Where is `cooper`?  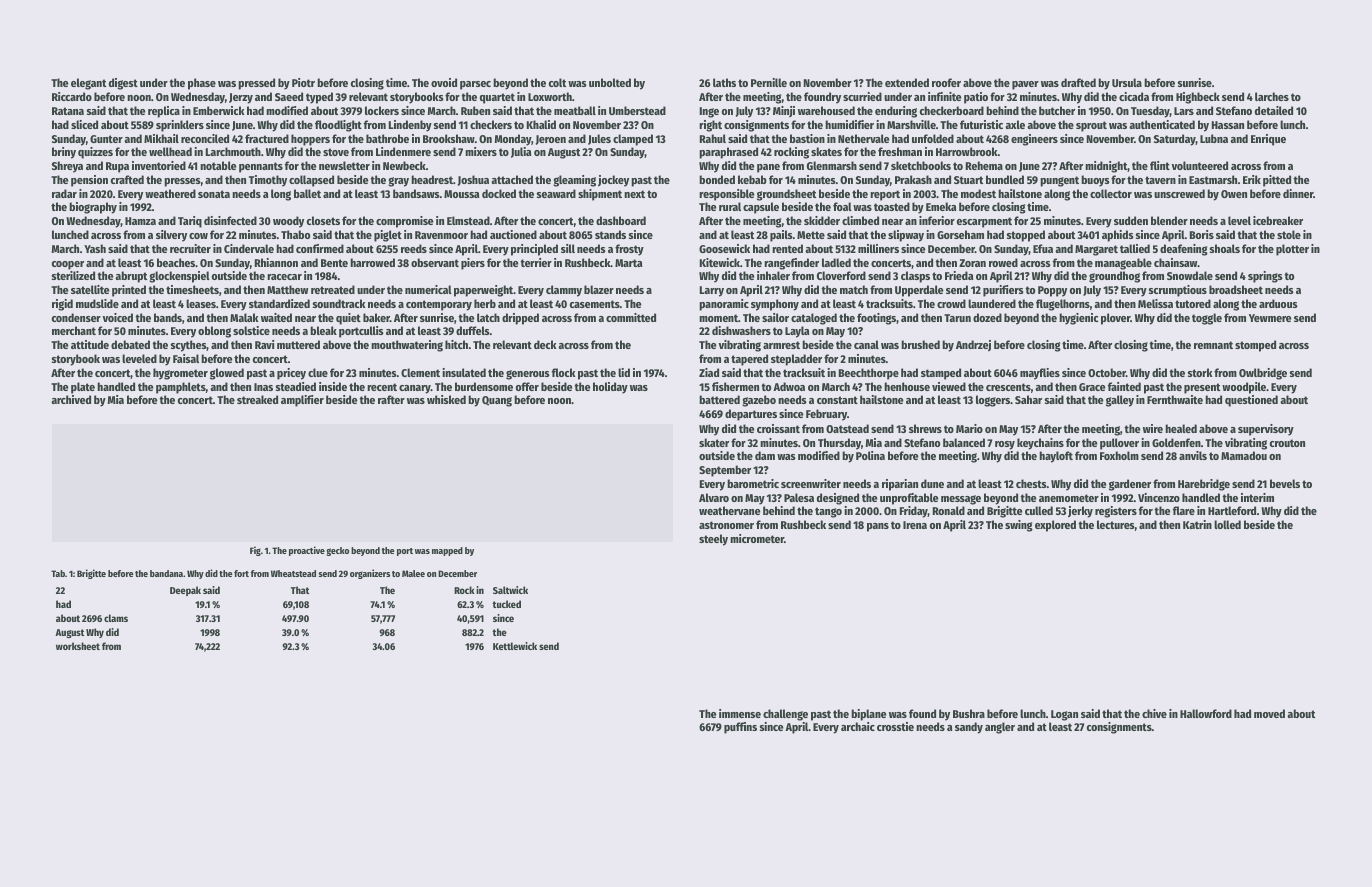
cooper is located at coordinates (68, 265).
